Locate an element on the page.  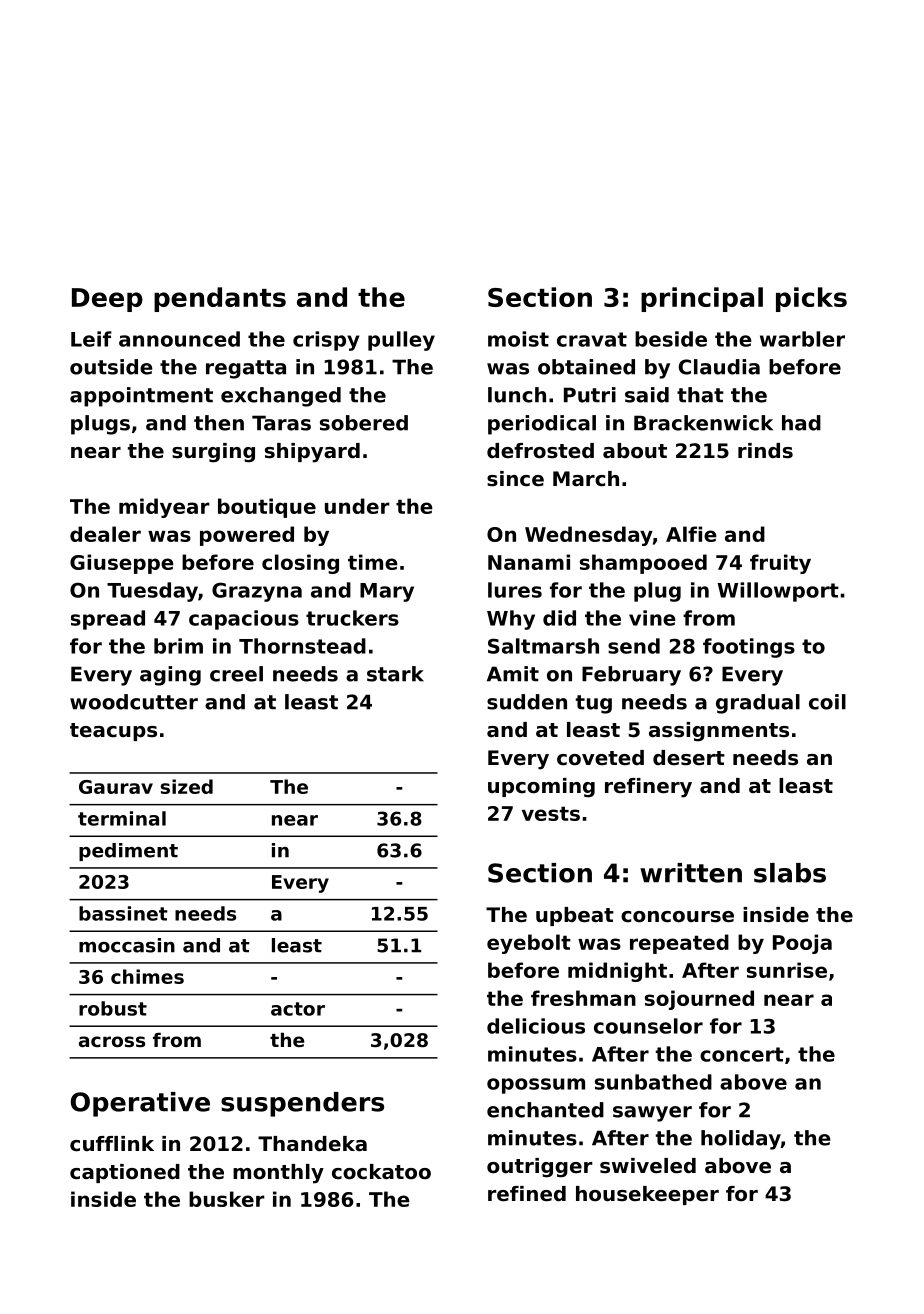
housekeeper is located at coordinates (647, 1195).
